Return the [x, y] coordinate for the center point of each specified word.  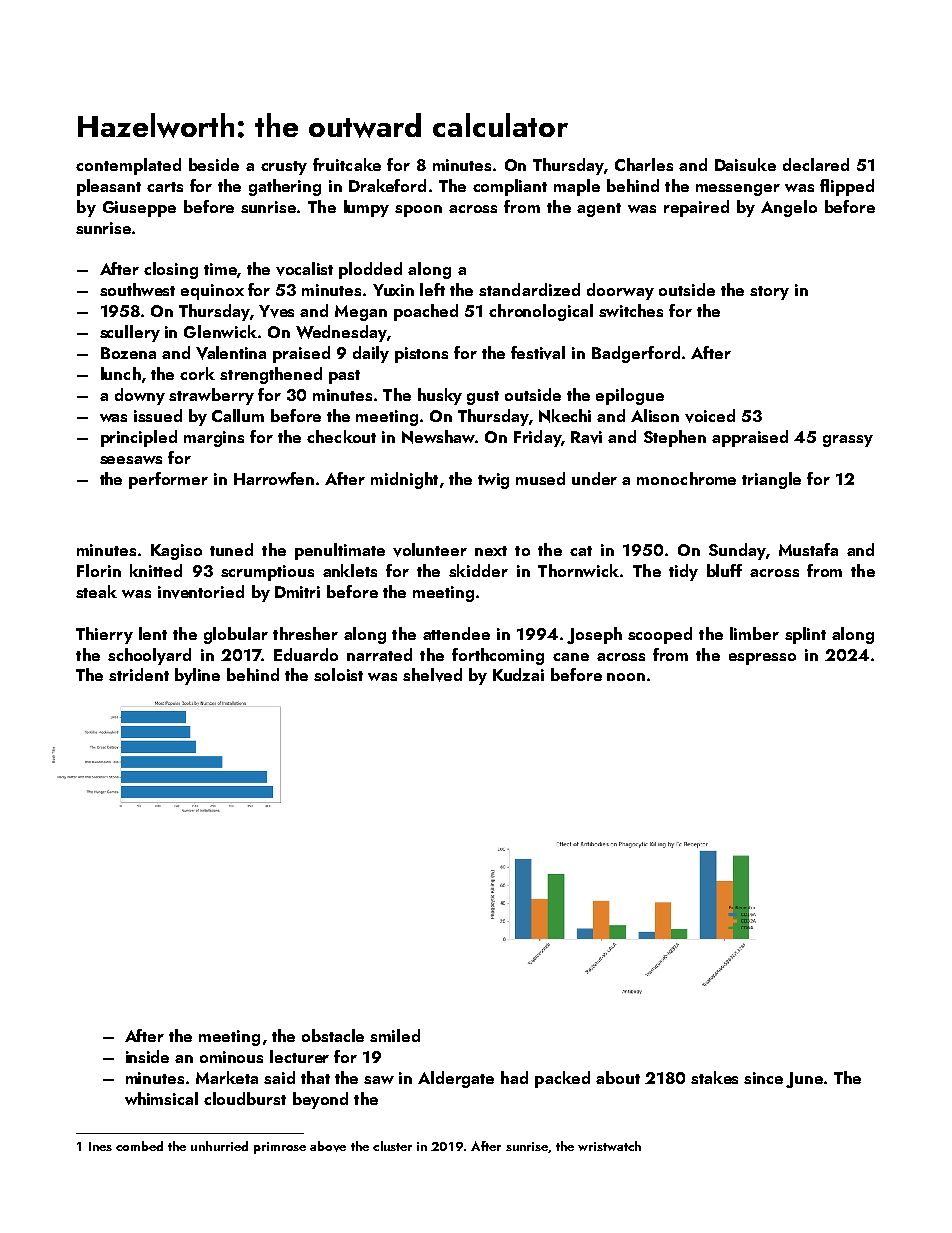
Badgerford [636, 354]
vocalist [304, 269]
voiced [710, 416]
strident [139, 674]
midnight [404, 480]
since [763, 1078]
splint [805, 635]
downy [140, 396]
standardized [529, 289]
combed [139, 1146]
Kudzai [518, 674]
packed [562, 1079]
